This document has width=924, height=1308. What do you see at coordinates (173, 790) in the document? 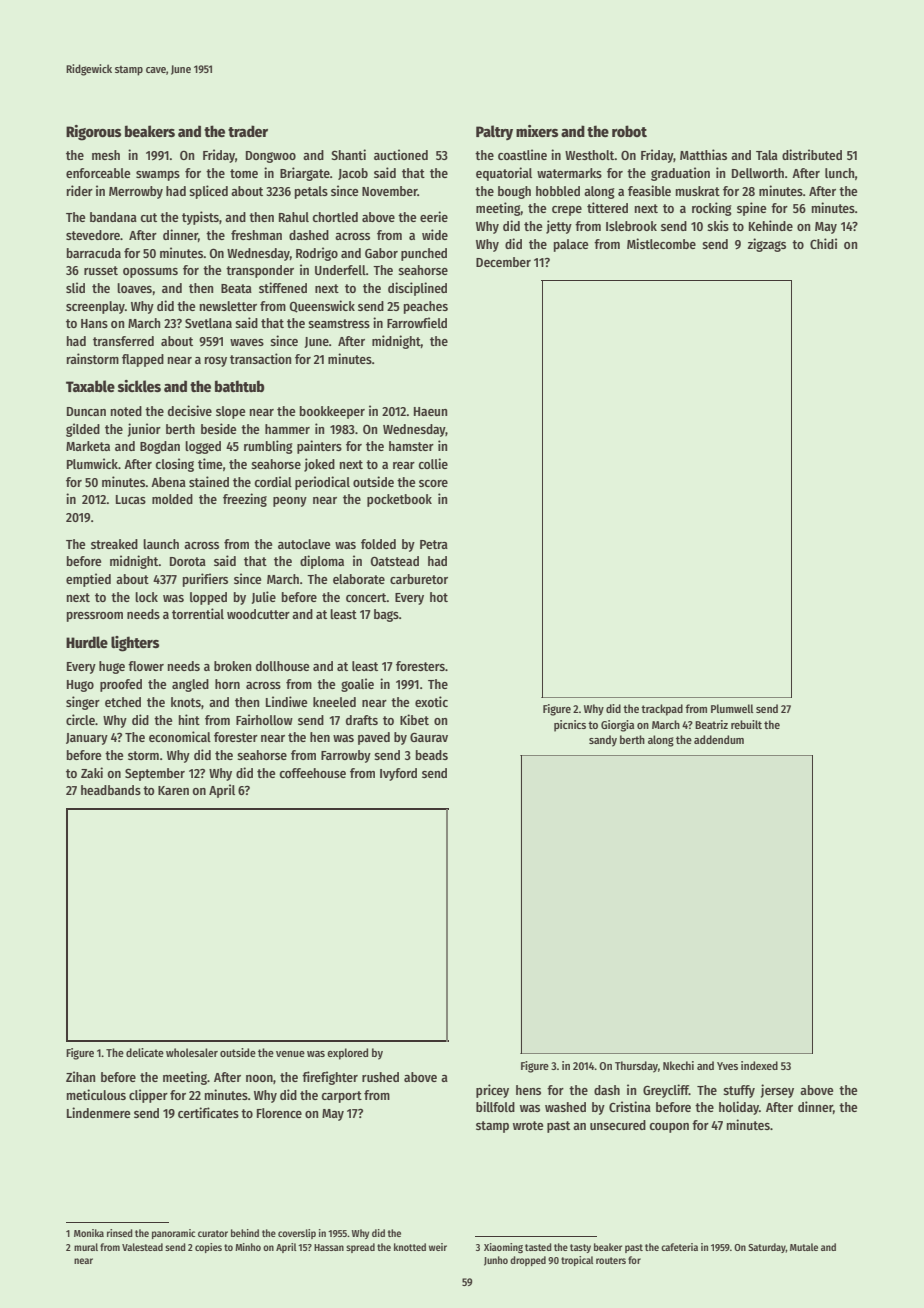
I see `Karen` at bounding box center [173, 790].
